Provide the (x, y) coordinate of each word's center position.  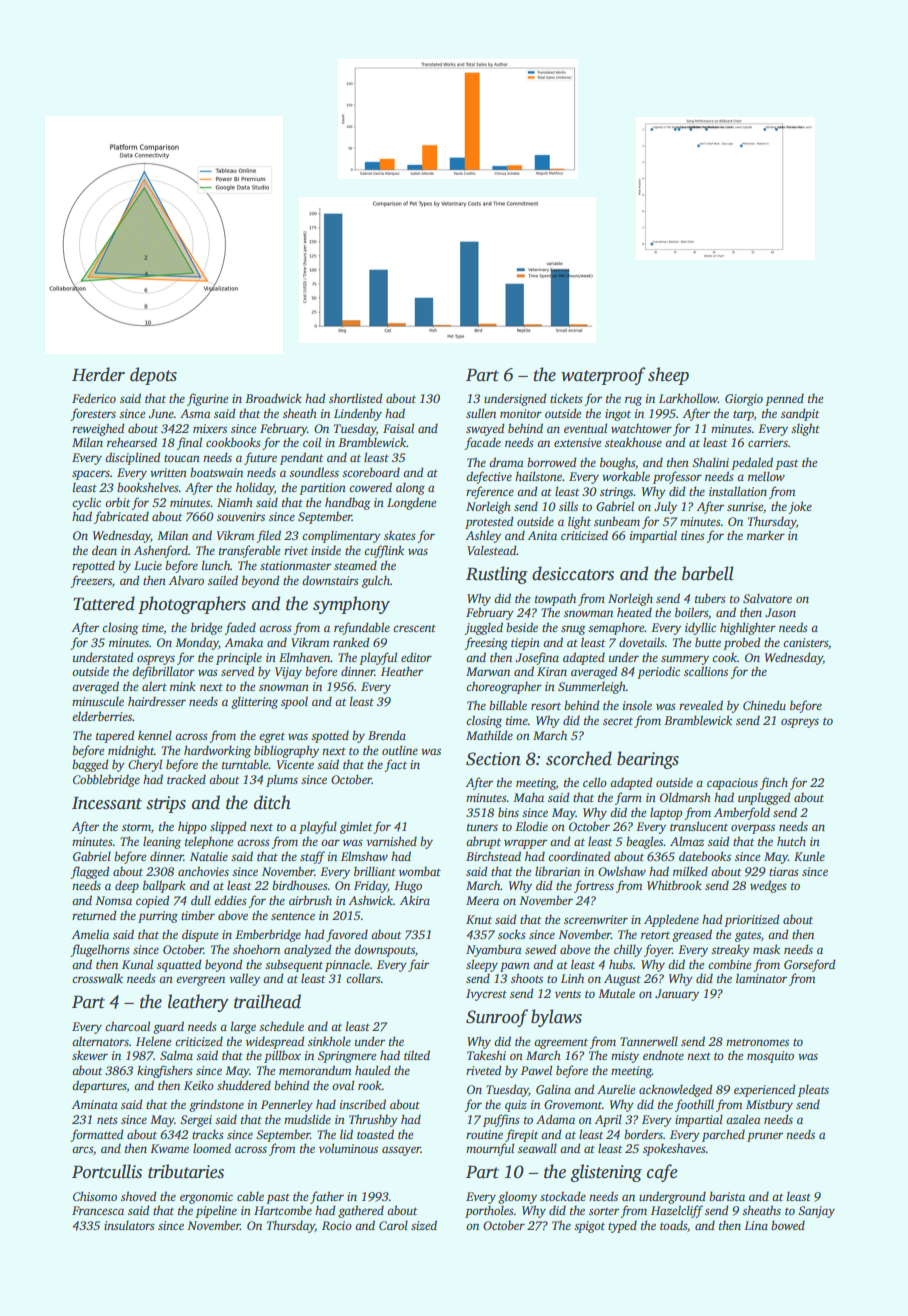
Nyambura (494, 950)
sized (424, 1225)
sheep (668, 376)
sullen (481, 413)
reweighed (98, 429)
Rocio (337, 1225)
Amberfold (742, 813)
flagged (90, 872)
